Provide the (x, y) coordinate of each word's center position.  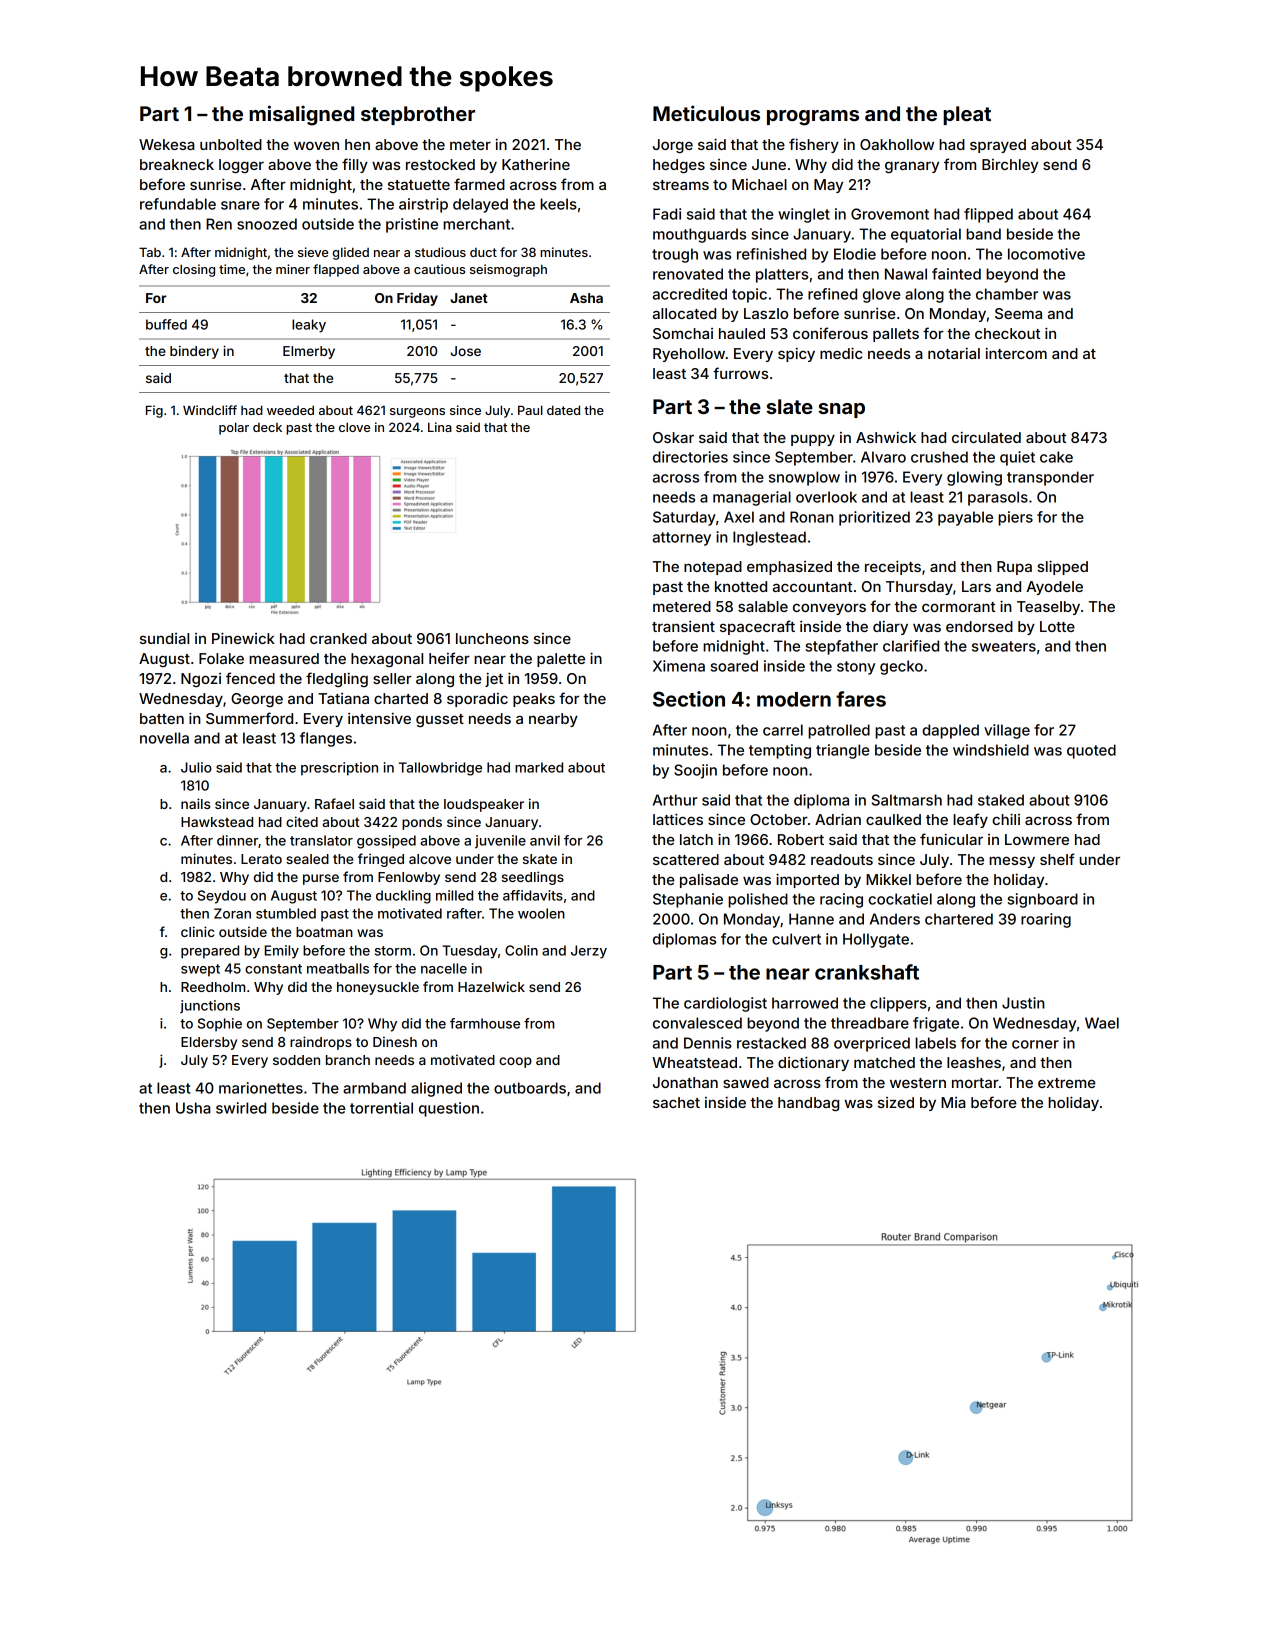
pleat (967, 115)
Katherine (536, 164)
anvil (545, 840)
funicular (951, 839)
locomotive (1046, 254)
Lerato (261, 859)
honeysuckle (378, 988)
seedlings (533, 878)
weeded (290, 410)
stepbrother (418, 115)
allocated (684, 313)
